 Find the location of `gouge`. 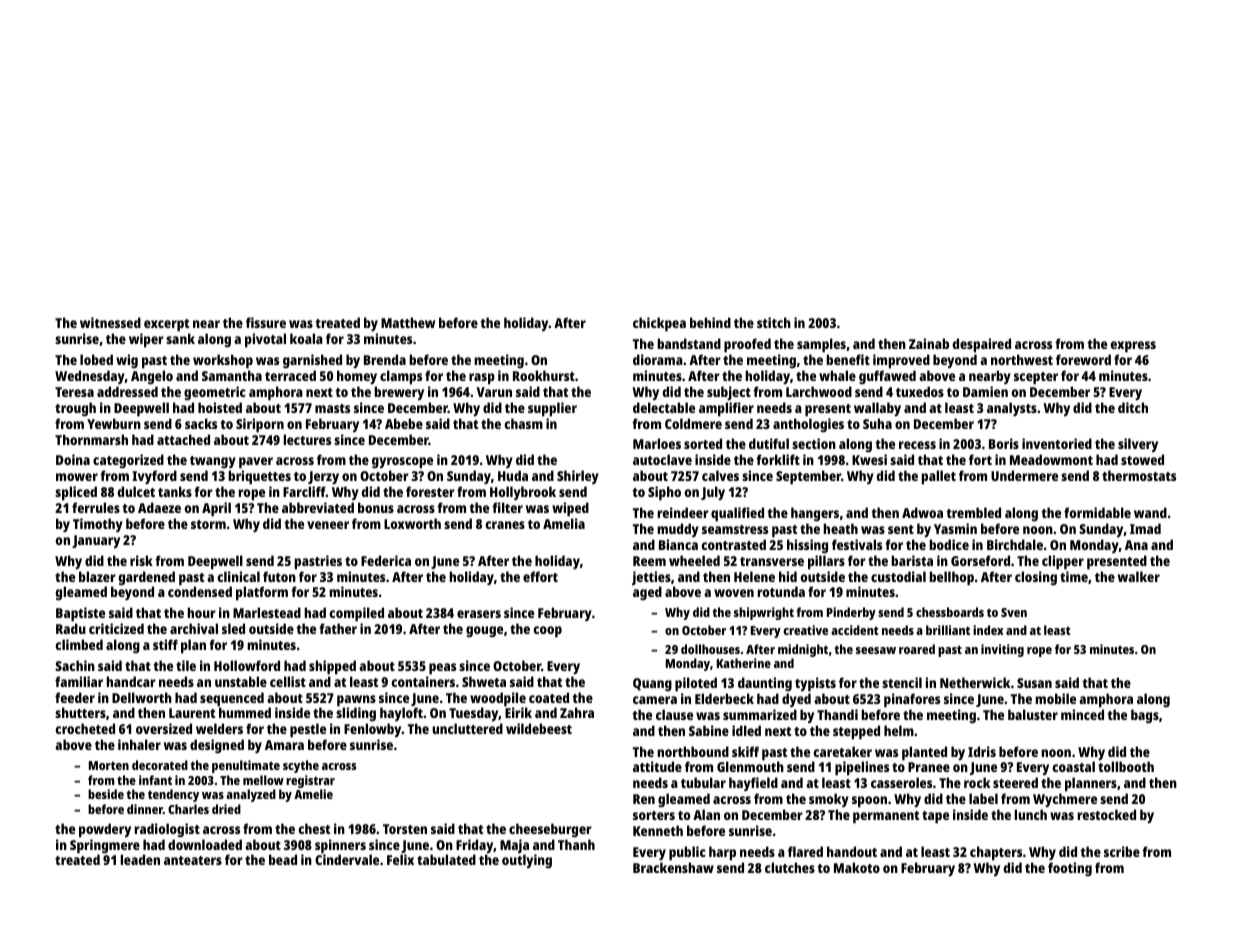

gouge is located at coordinates (484, 631).
